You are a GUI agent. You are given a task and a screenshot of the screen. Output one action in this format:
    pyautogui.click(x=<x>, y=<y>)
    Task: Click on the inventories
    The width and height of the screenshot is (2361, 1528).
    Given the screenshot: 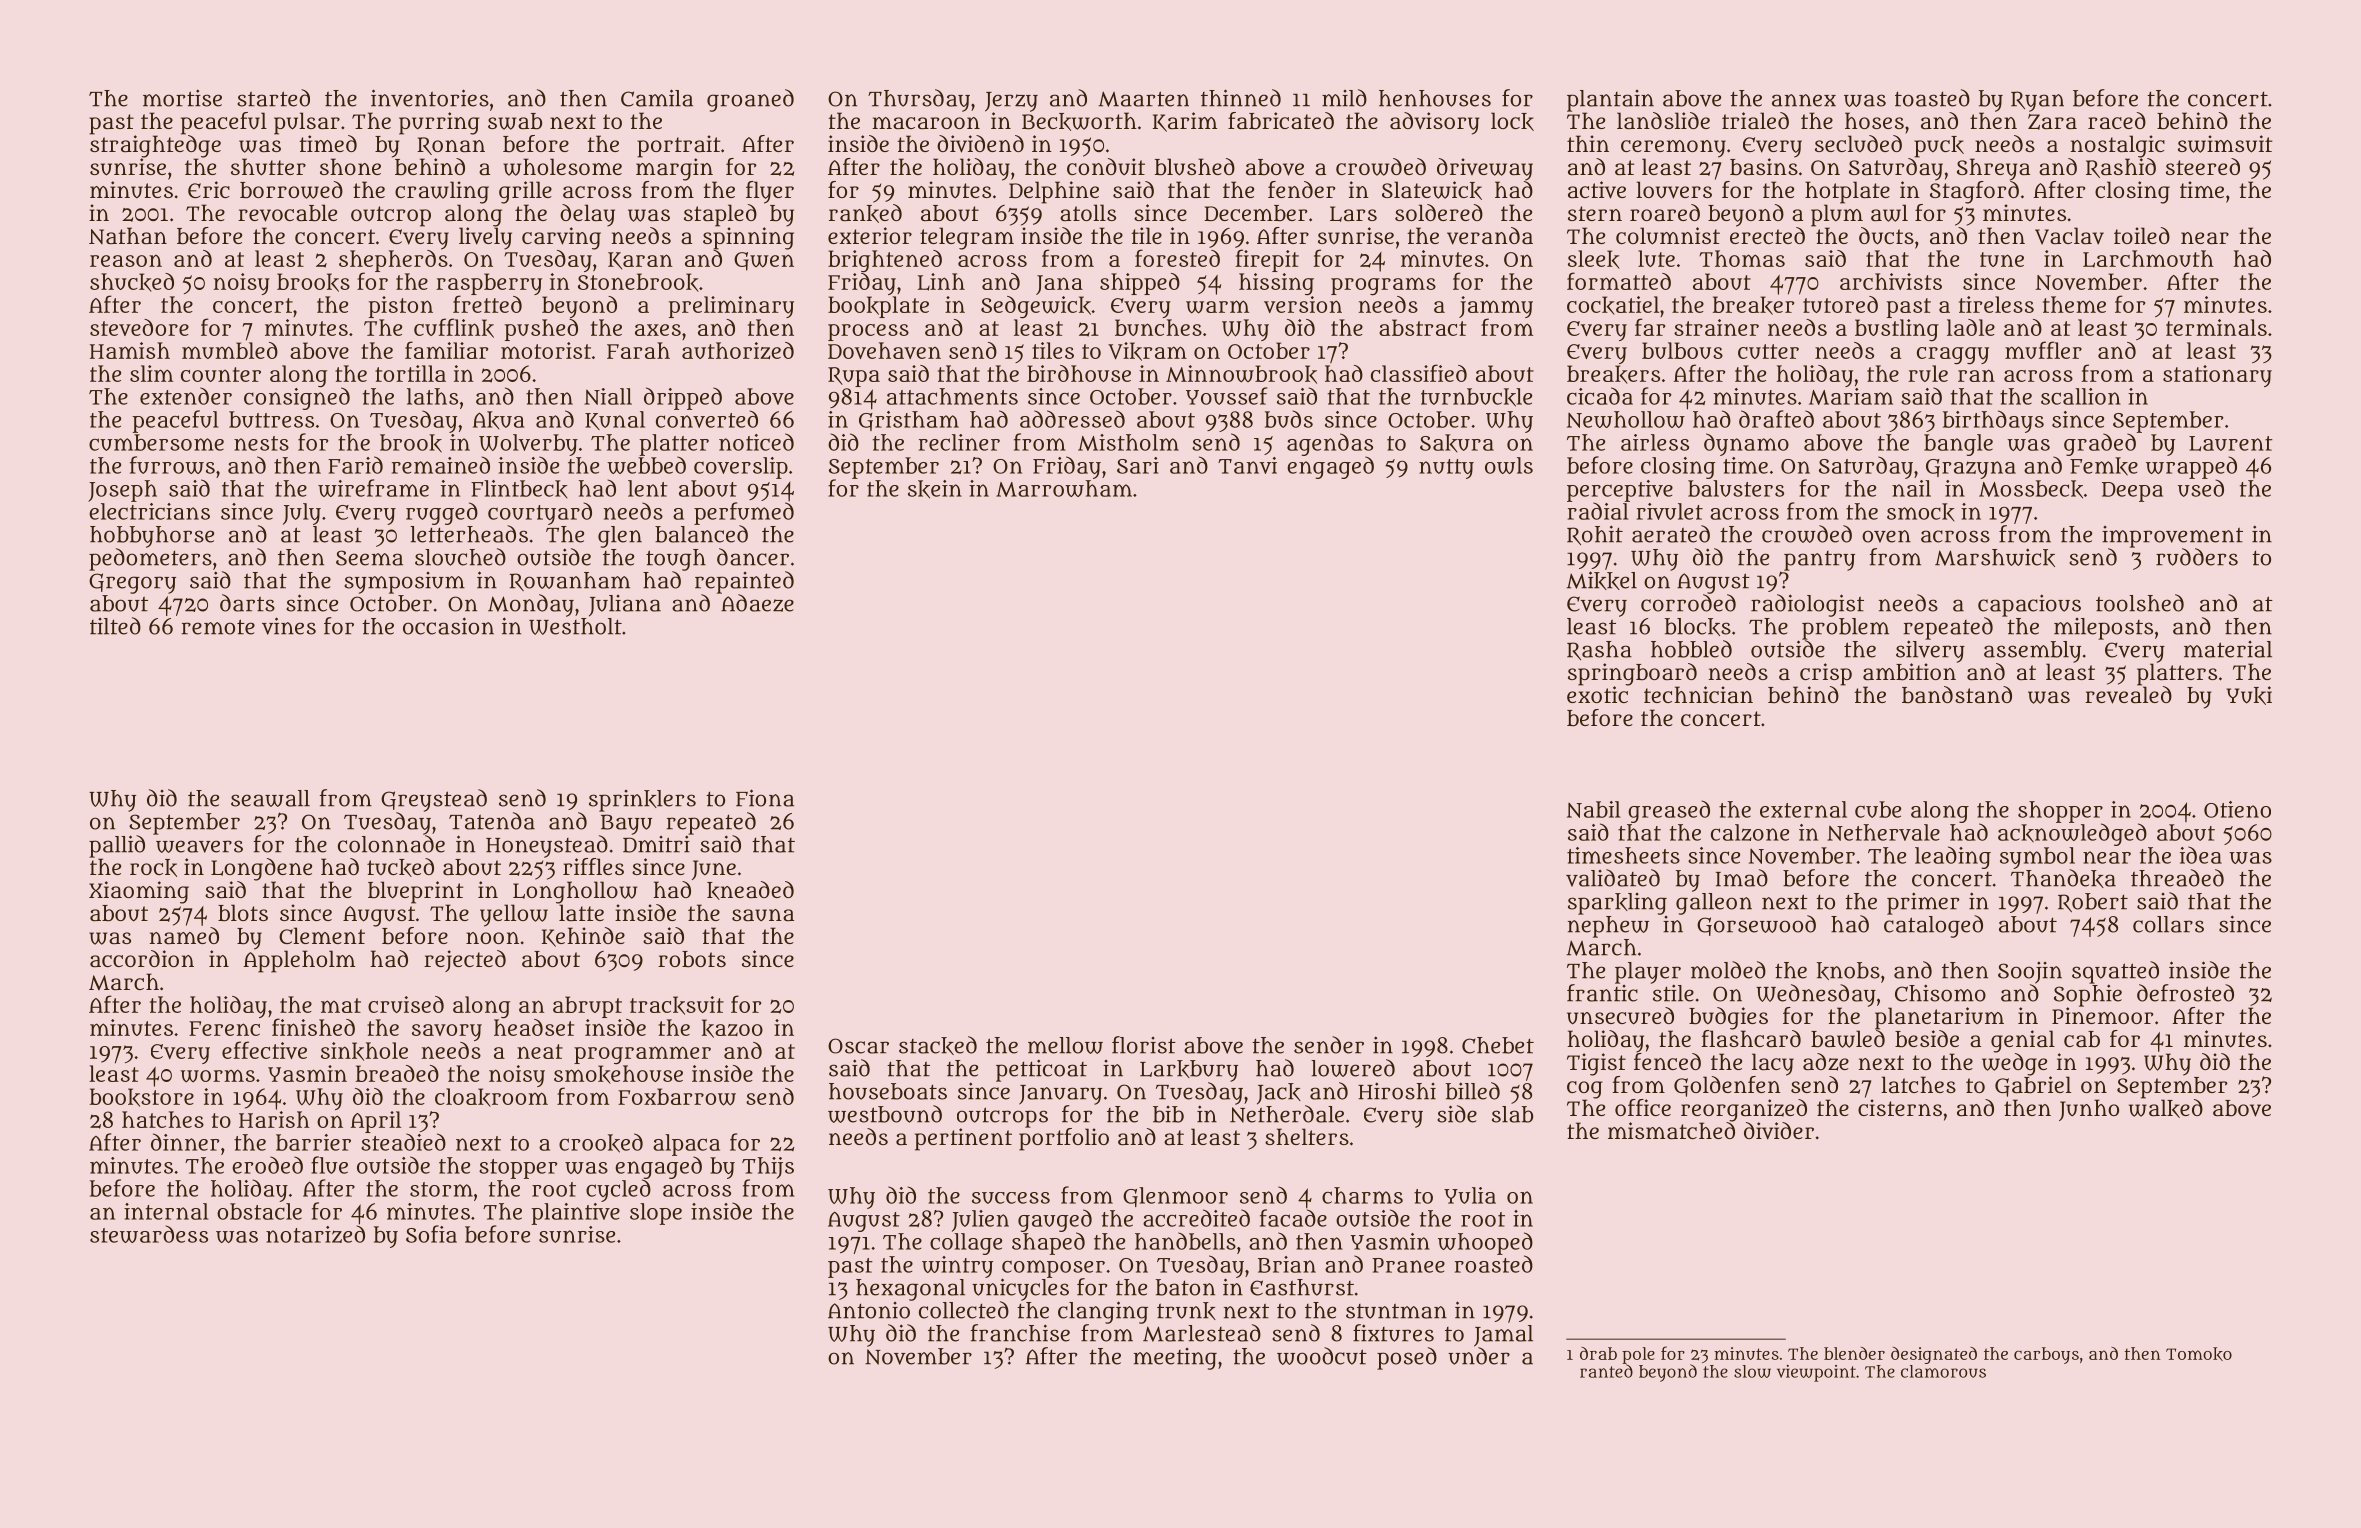 What is the action you would take?
    pyautogui.click(x=430, y=98)
